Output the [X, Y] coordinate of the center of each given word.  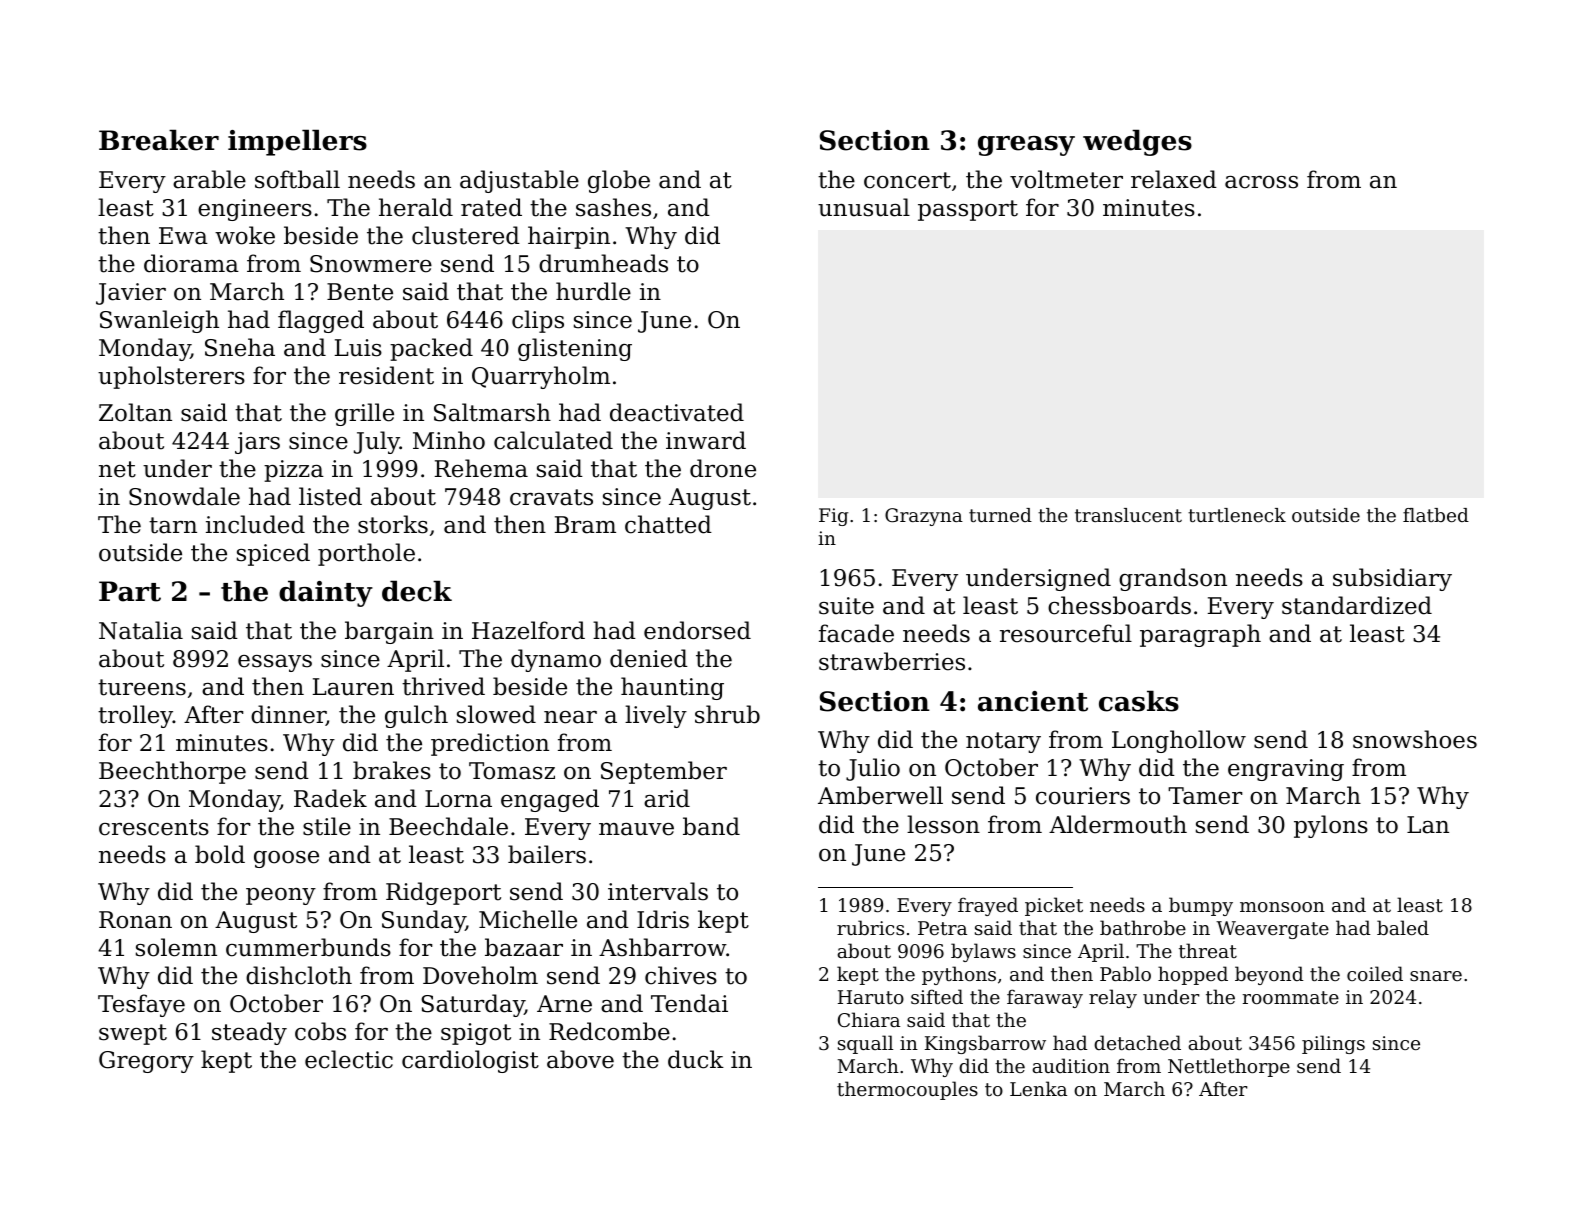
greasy [1026, 146]
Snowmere [371, 264]
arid [667, 798]
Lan [1428, 825]
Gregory [146, 1062]
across [1261, 182]
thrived [443, 686]
